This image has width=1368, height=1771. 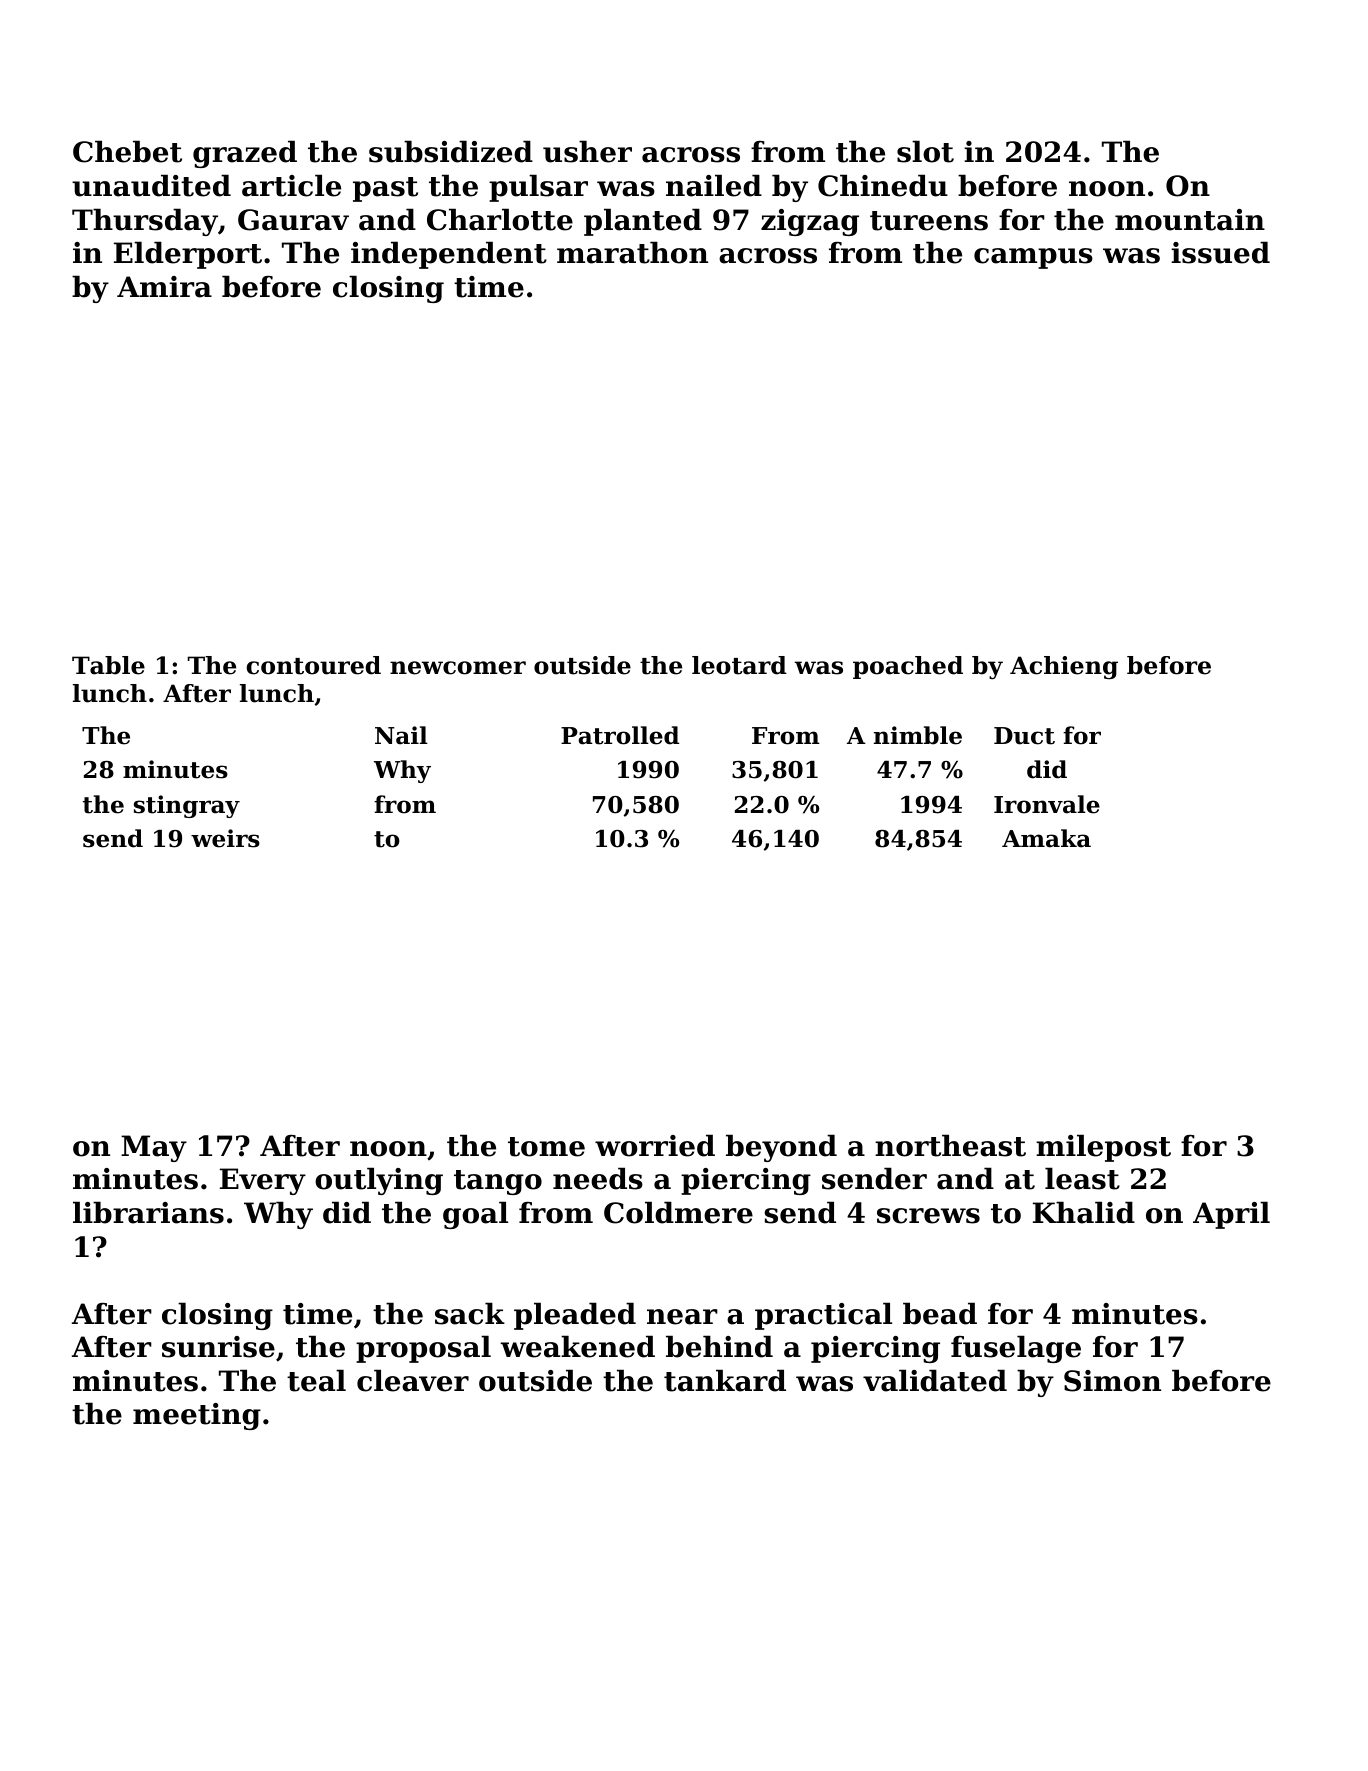 What do you see at coordinates (918, 735) in the image?
I see `nimble` at bounding box center [918, 735].
